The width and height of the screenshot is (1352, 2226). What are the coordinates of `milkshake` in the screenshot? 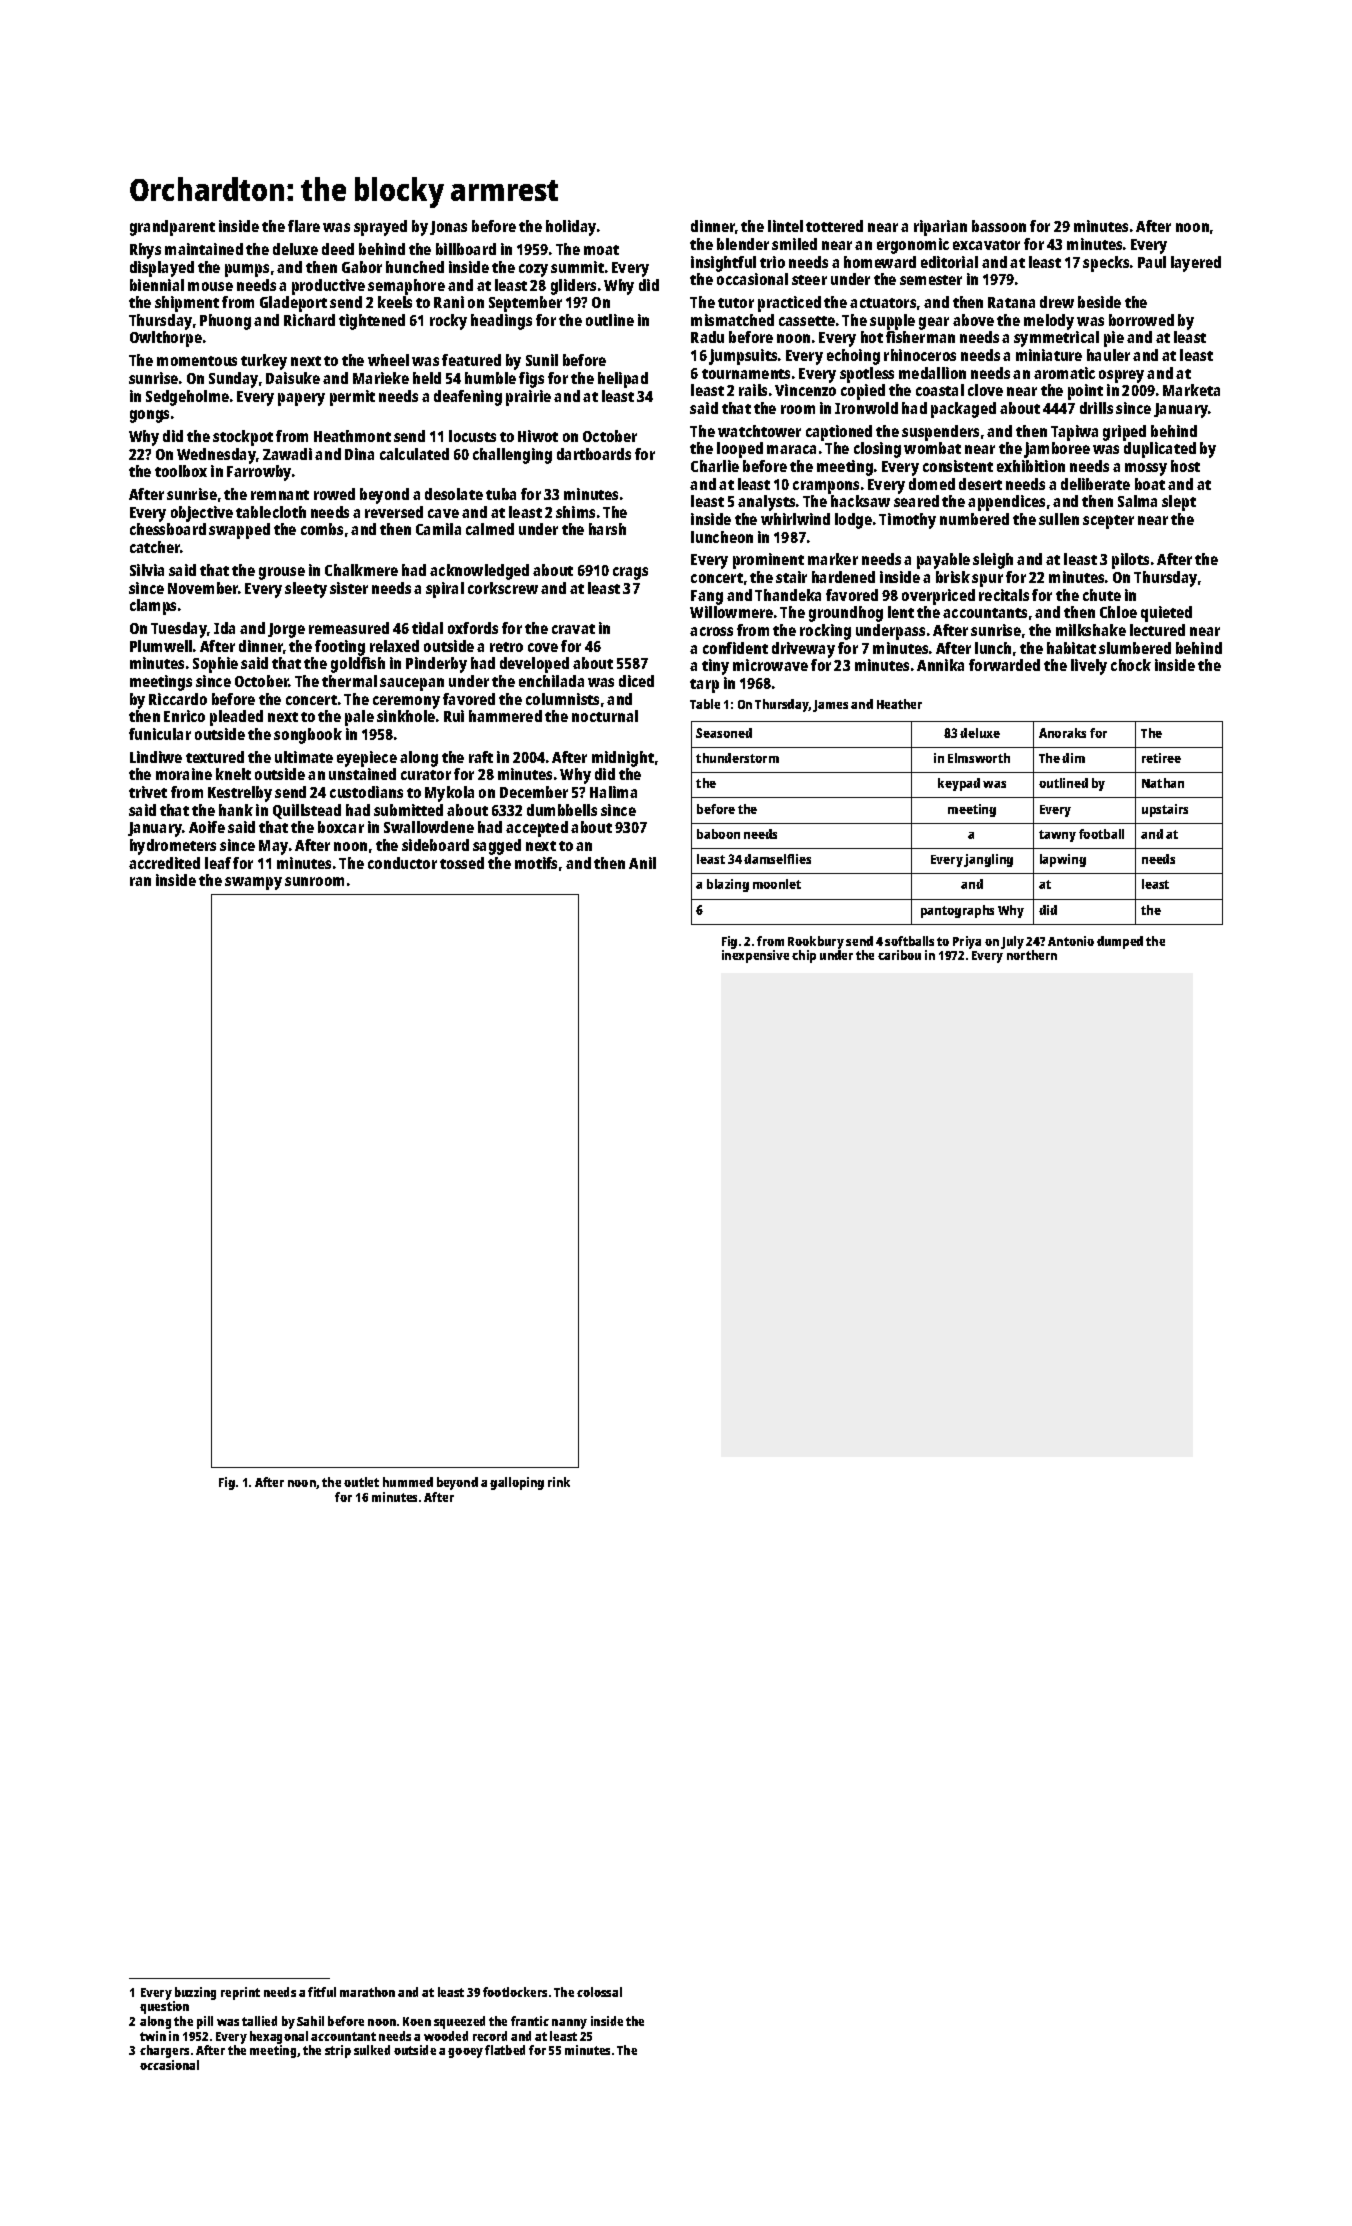 It's located at (1091, 630).
